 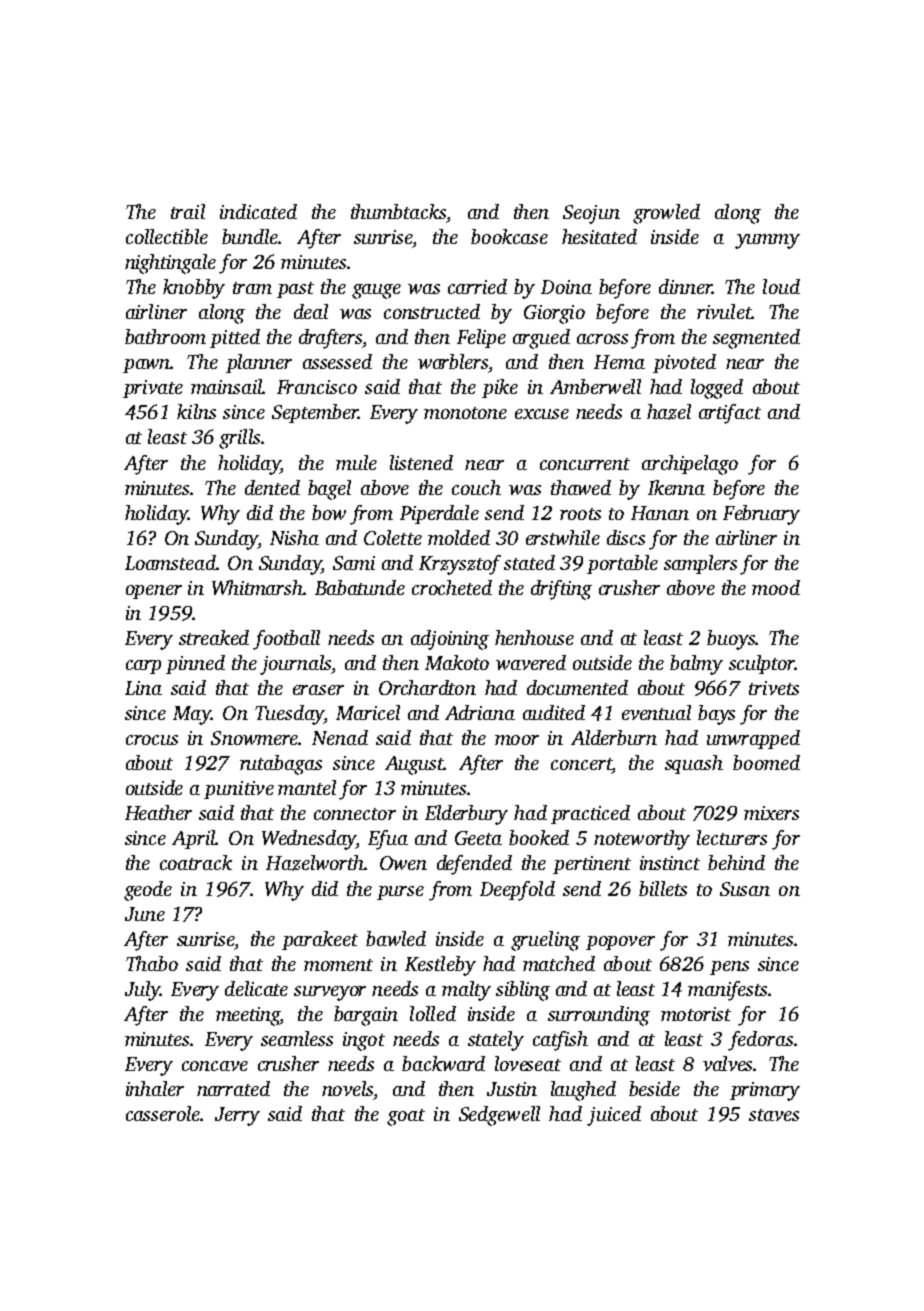 I want to click on rutabagas, so click(x=281, y=765).
